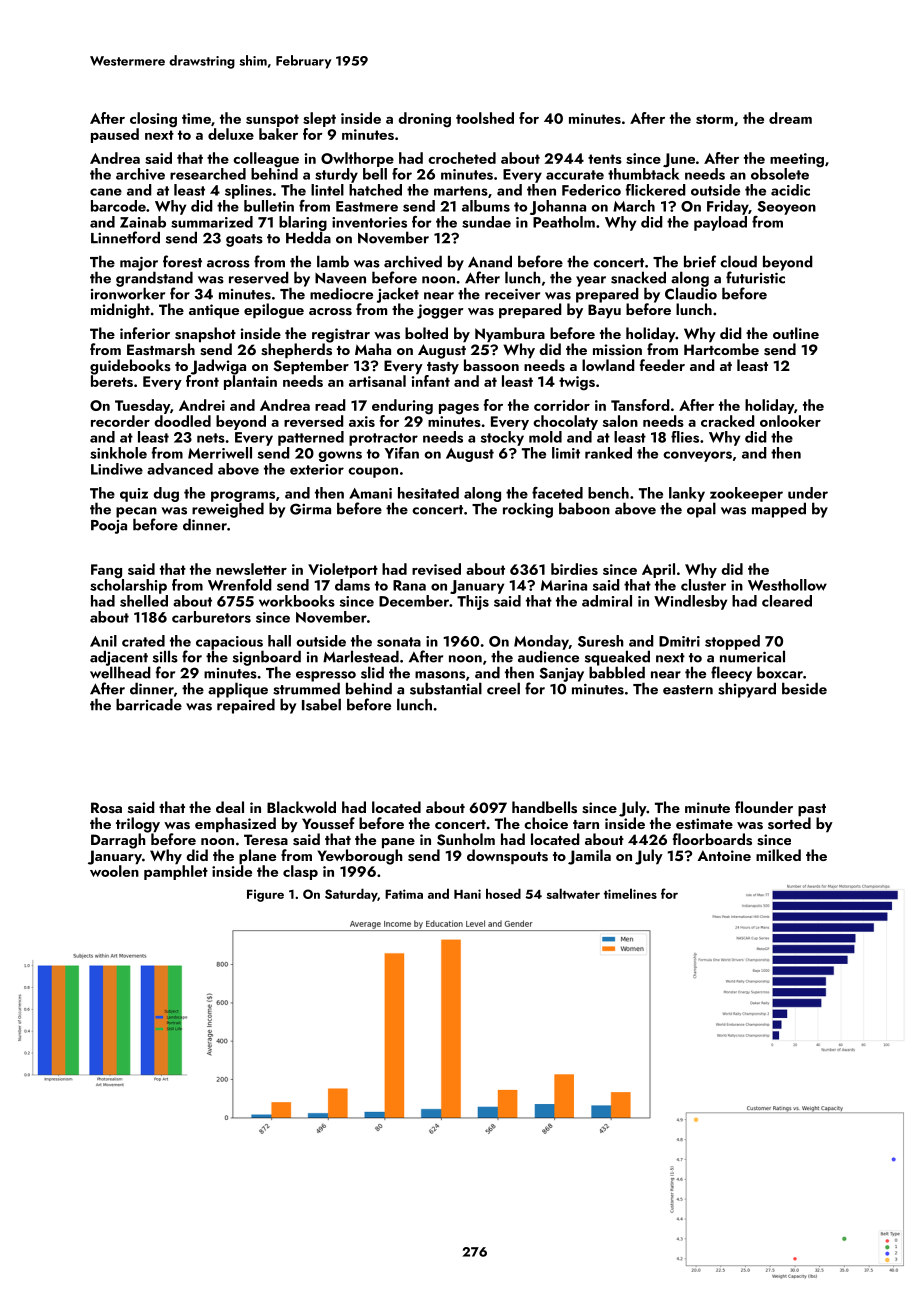 The width and height of the image is (924, 1308). I want to click on Rosa, so click(106, 808).
